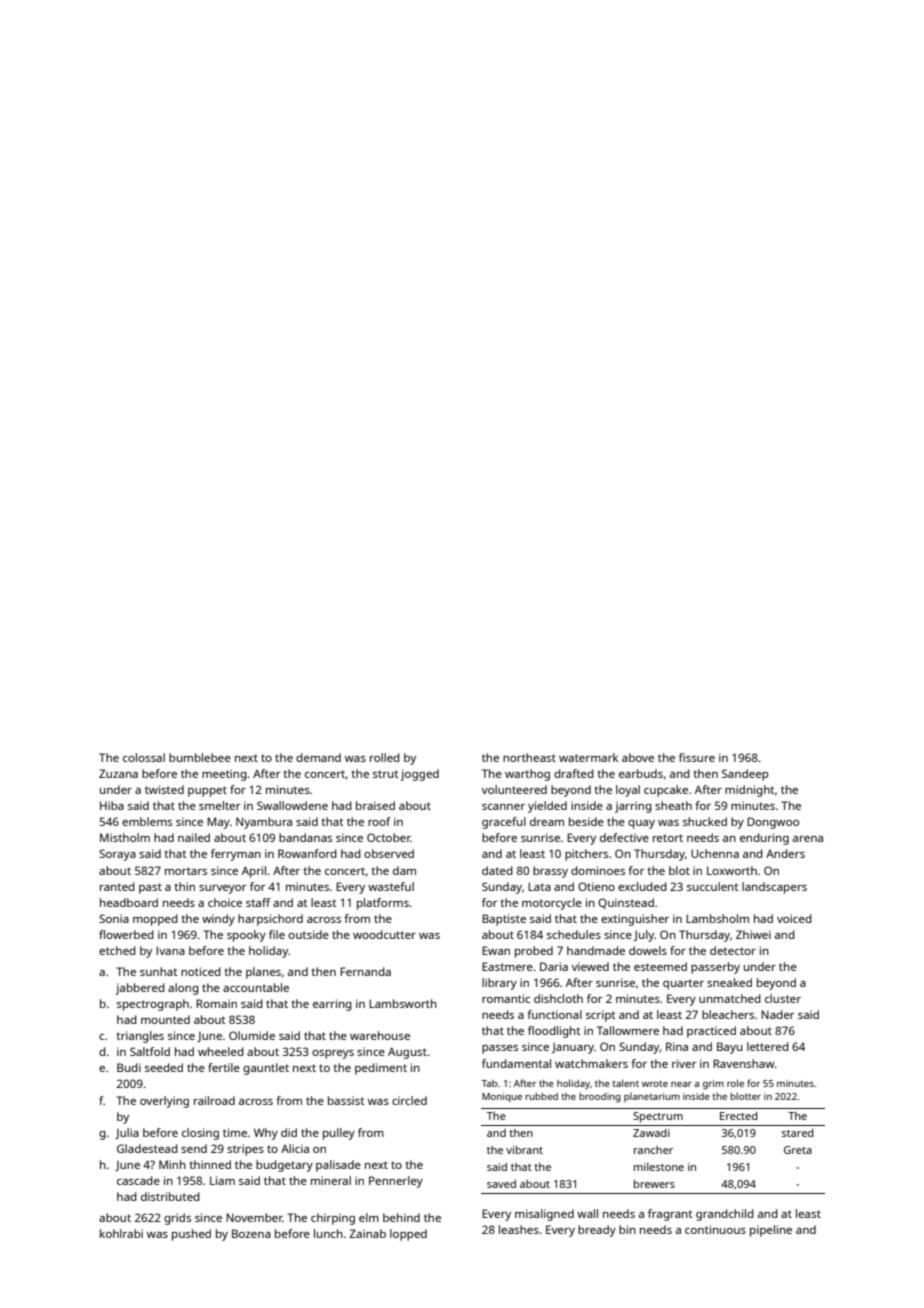 Image resolution: width=924 pixels, height=1308 pixels. Describe the element at coordinates (380, 1035) in the image. I see `warehouse` at that location.
